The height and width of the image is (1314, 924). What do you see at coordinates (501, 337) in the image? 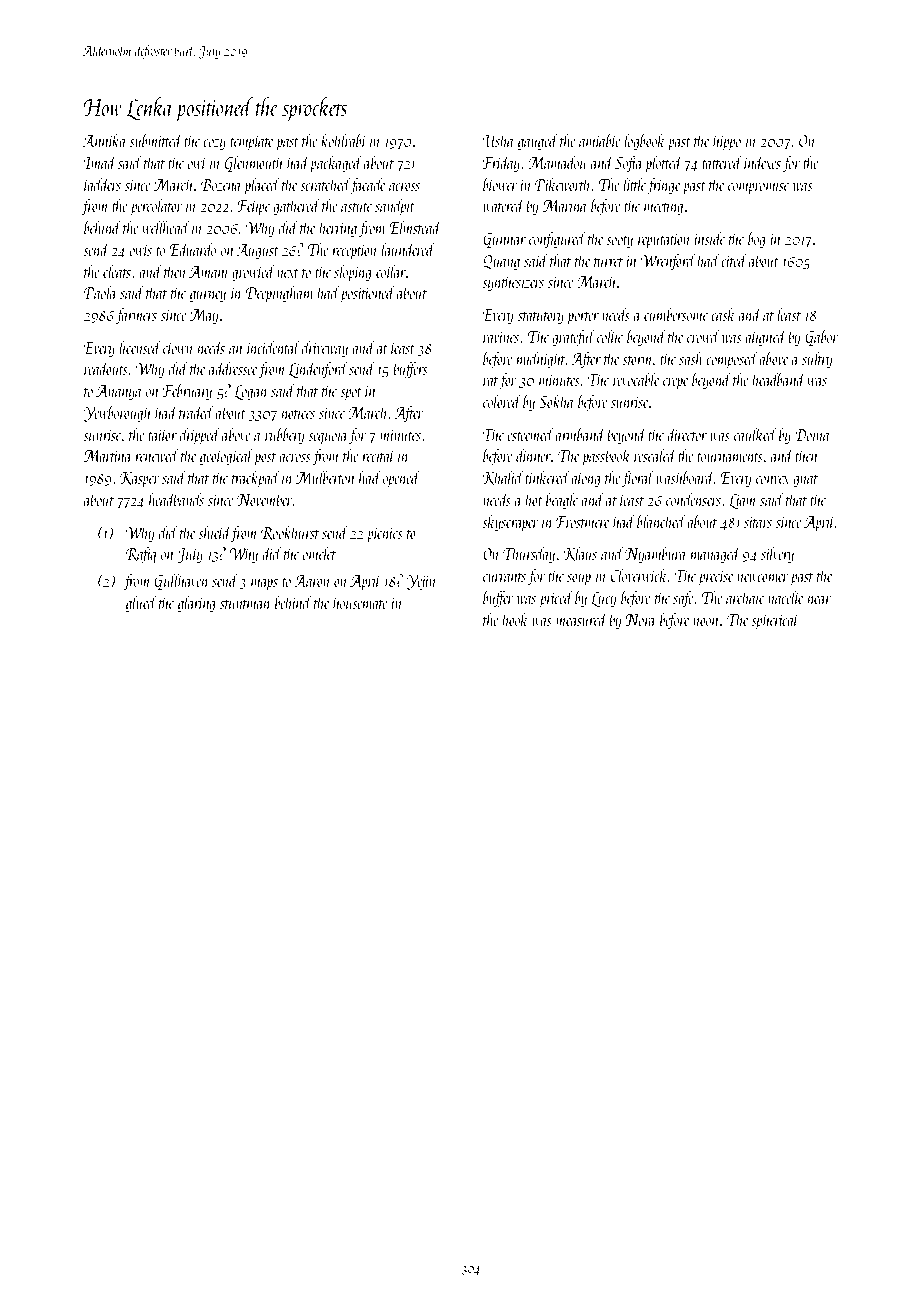
I see `ravines` at bounding box center [501, 337].
